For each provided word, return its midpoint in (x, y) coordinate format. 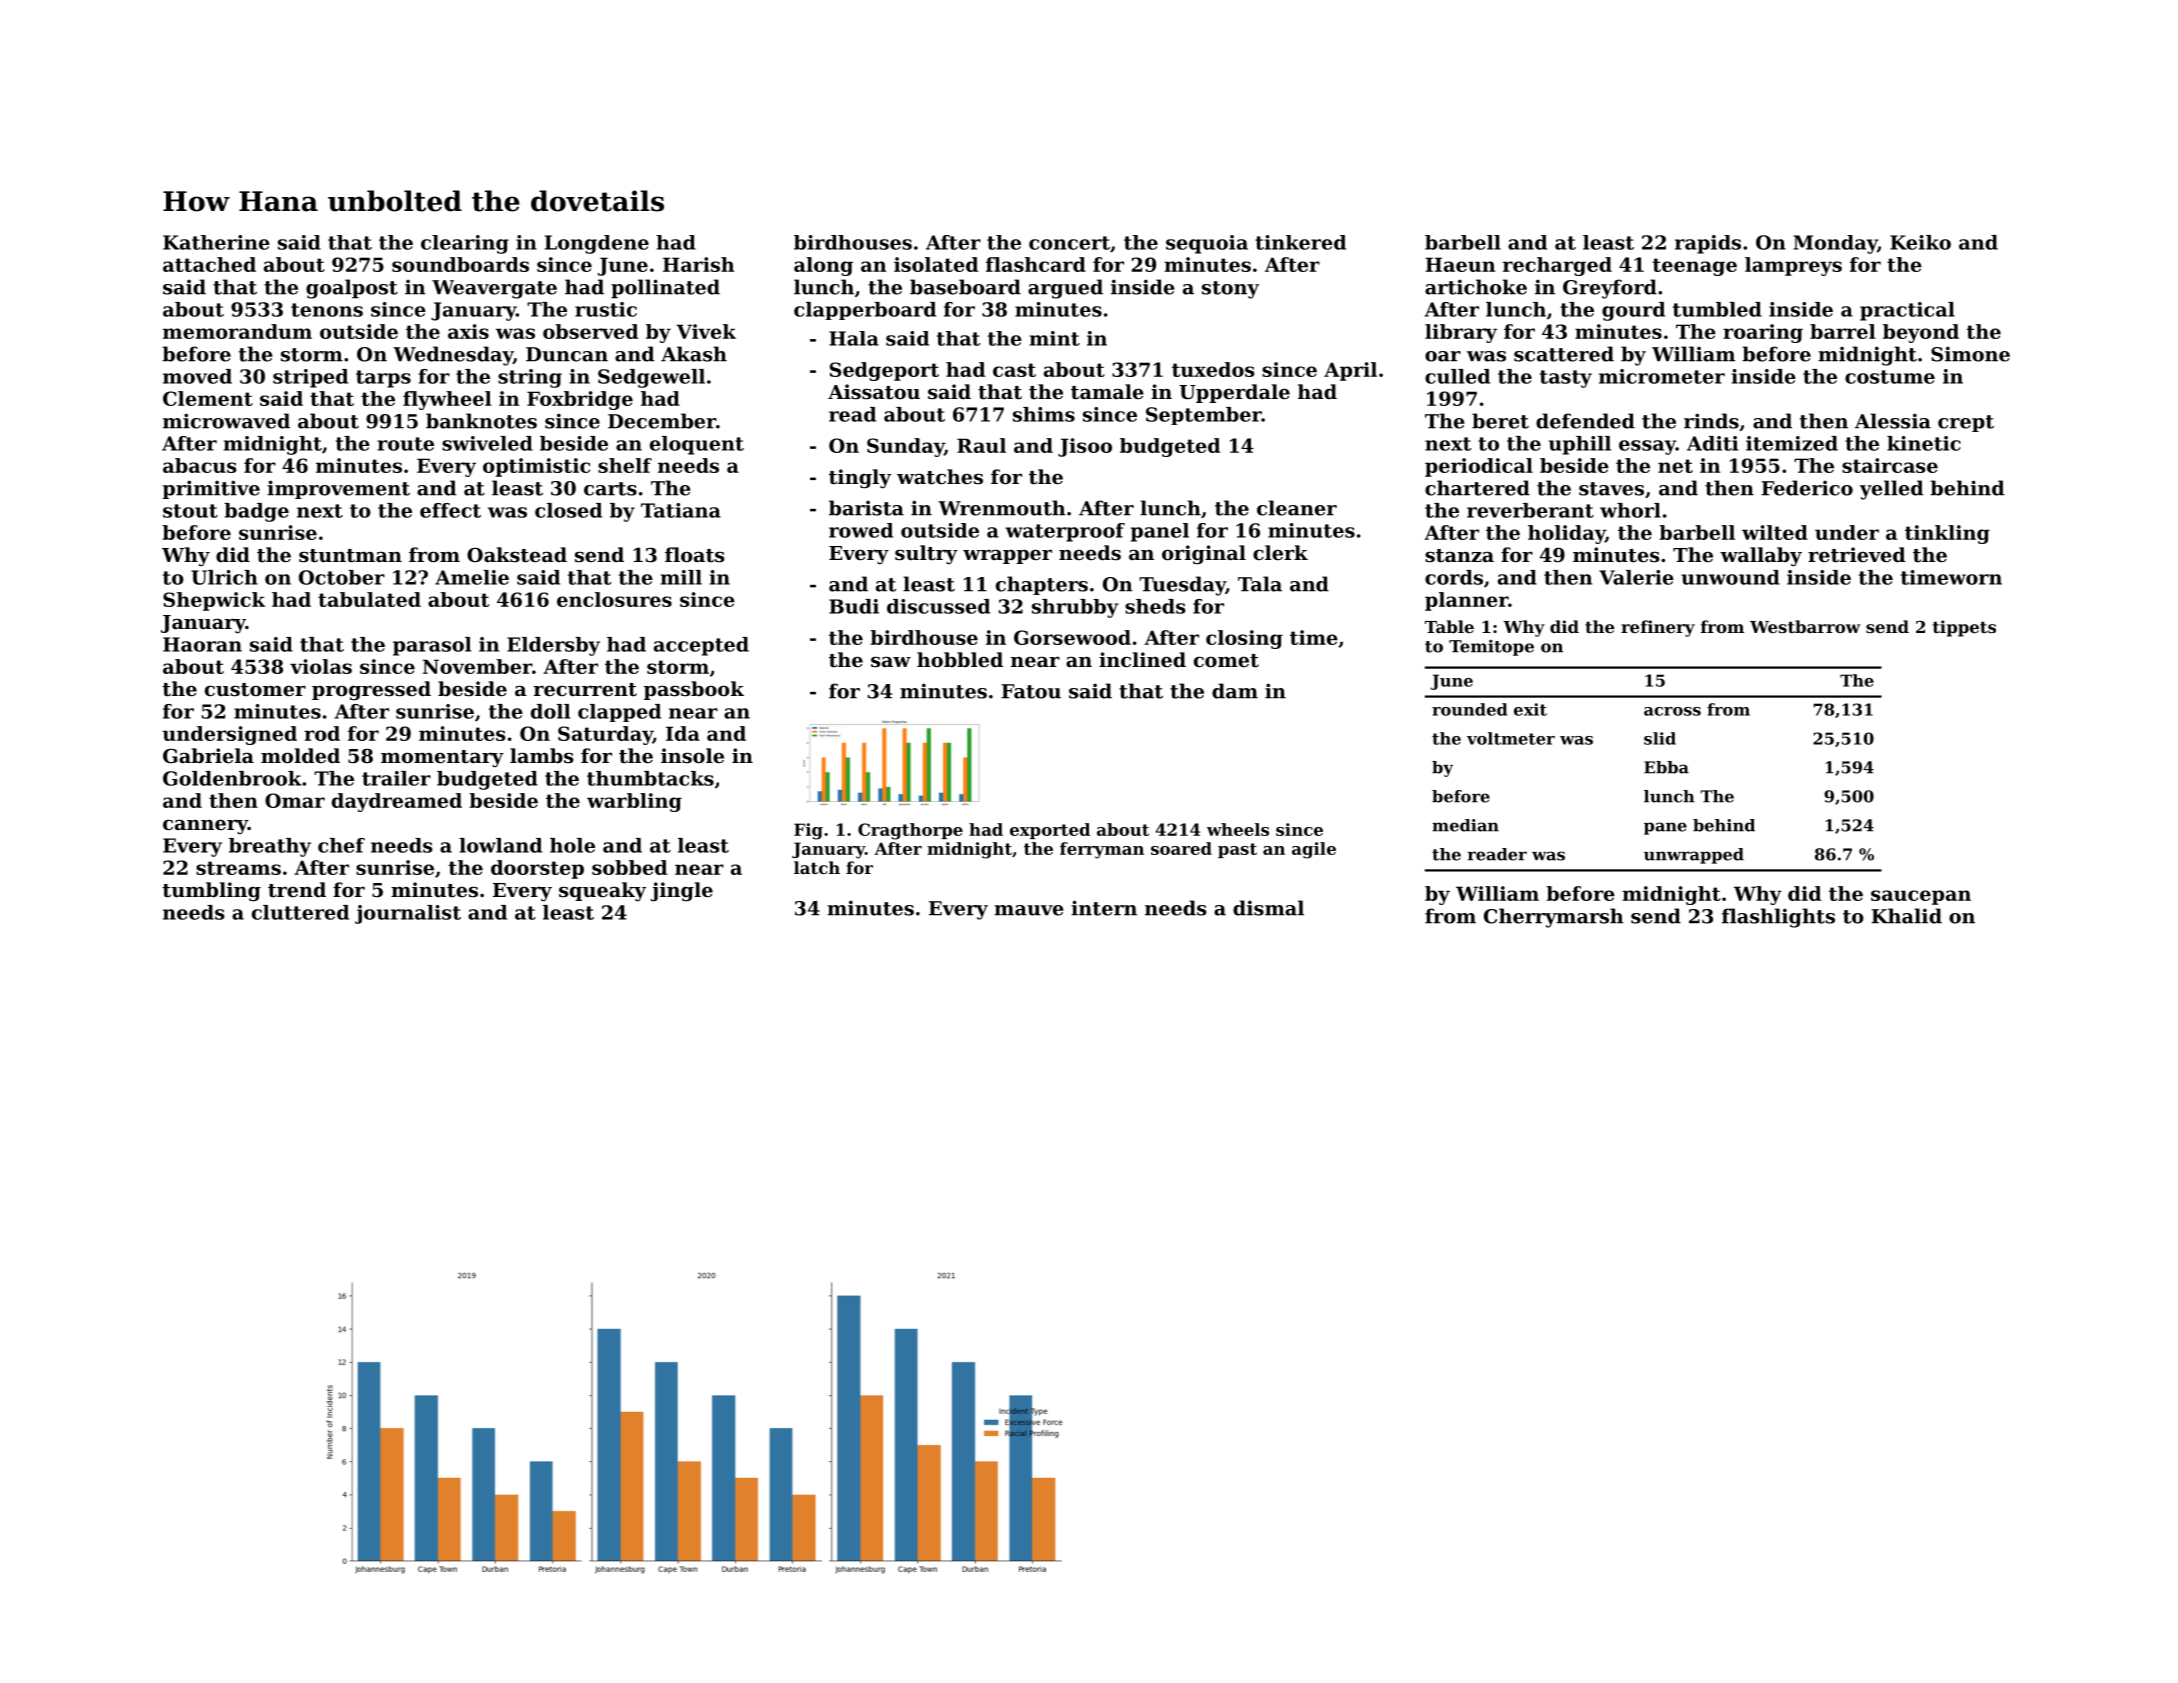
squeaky (602, 892)
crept (1966, 423)
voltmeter (1511, 738)
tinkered (1300, 242)
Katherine (216, 242)
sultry (926, 554)
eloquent (697, 445)
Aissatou (874, 392)
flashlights (1778, 918)
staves (1611, 489)
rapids (1708, 244)
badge (256, 512)
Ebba (1666, 767)
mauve (1028, 910)
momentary (442, 758)
